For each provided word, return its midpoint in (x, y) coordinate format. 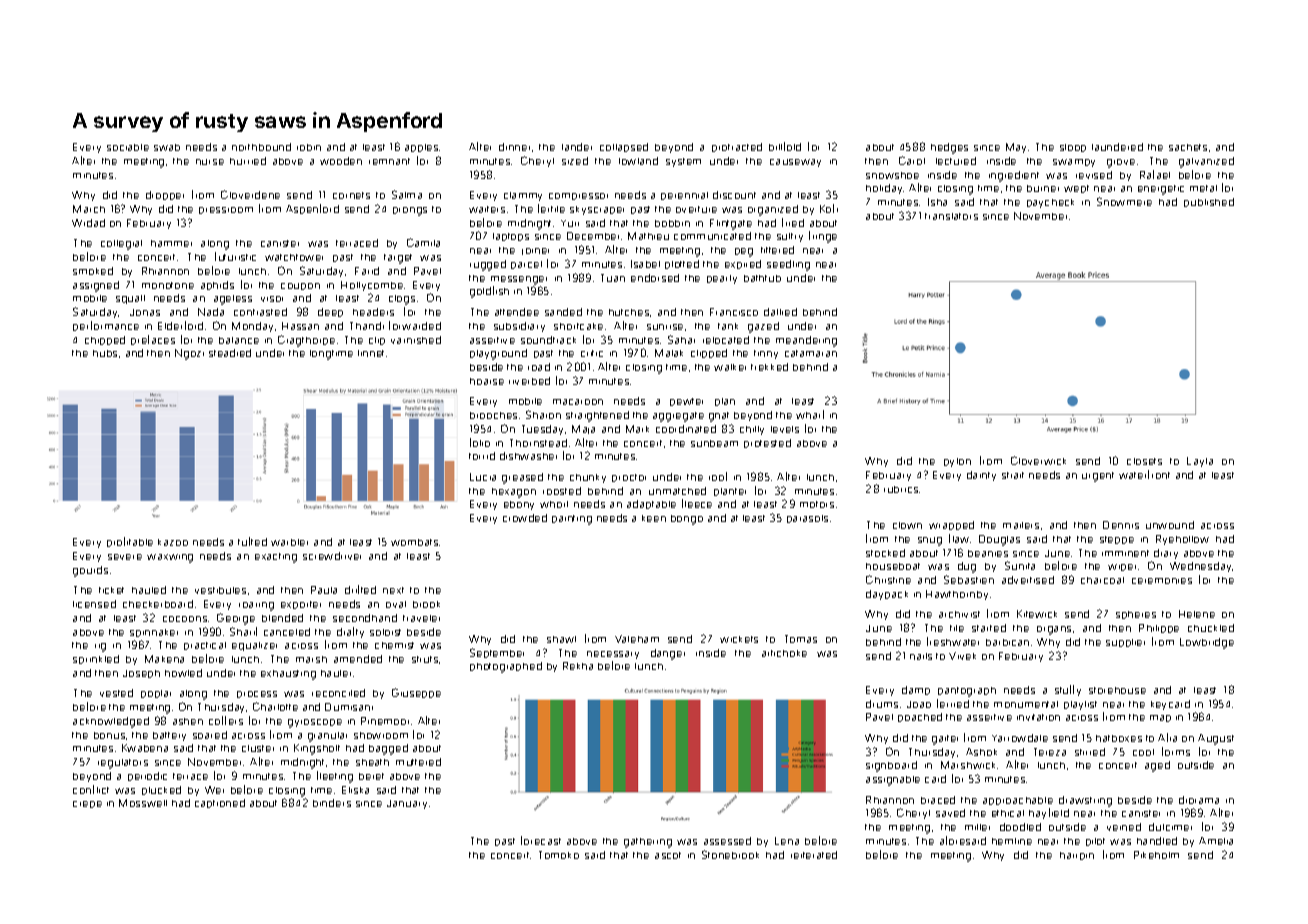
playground (498, 354)
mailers (1021, 525)
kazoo (173, 542)
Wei (214, 790)
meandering (806, 341)
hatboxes (1119, 738)
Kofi (829, 208)
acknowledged (111, 722)
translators (951, 216)
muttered (418, 762)
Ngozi (189, 354)
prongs (410, 211)
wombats (414, 542)
